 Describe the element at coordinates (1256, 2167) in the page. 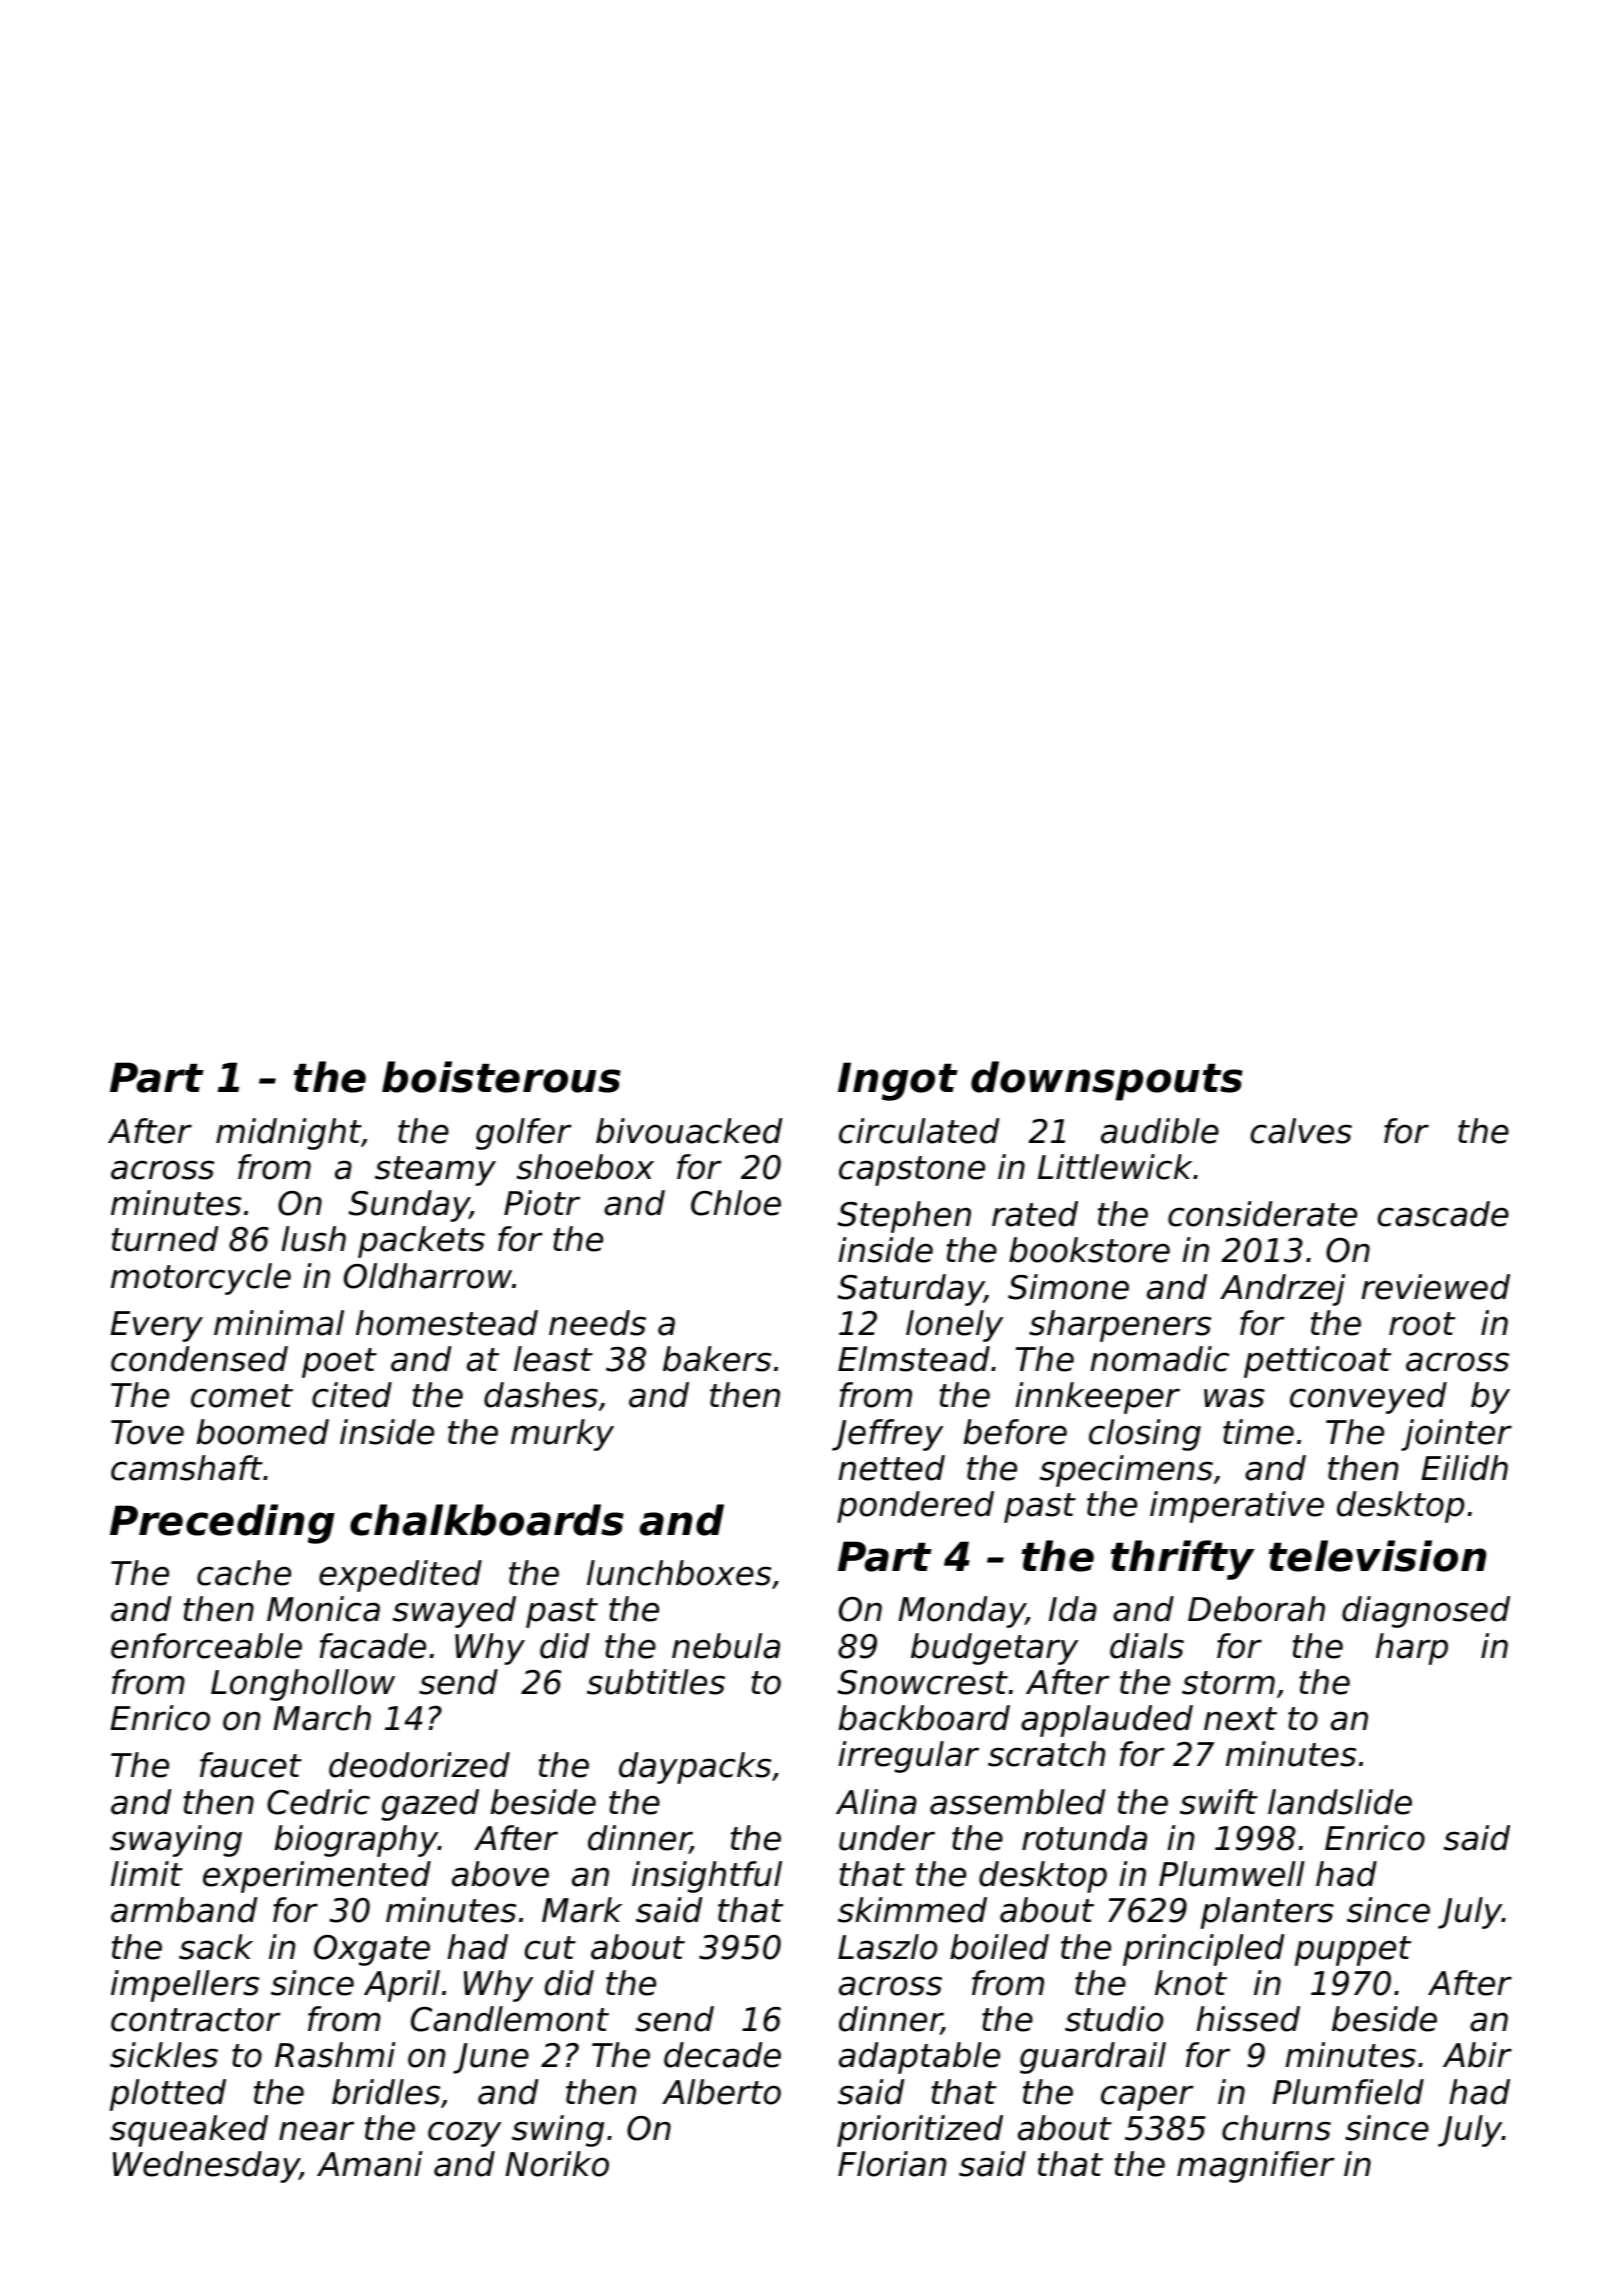

I see `magnifier` at that location.
